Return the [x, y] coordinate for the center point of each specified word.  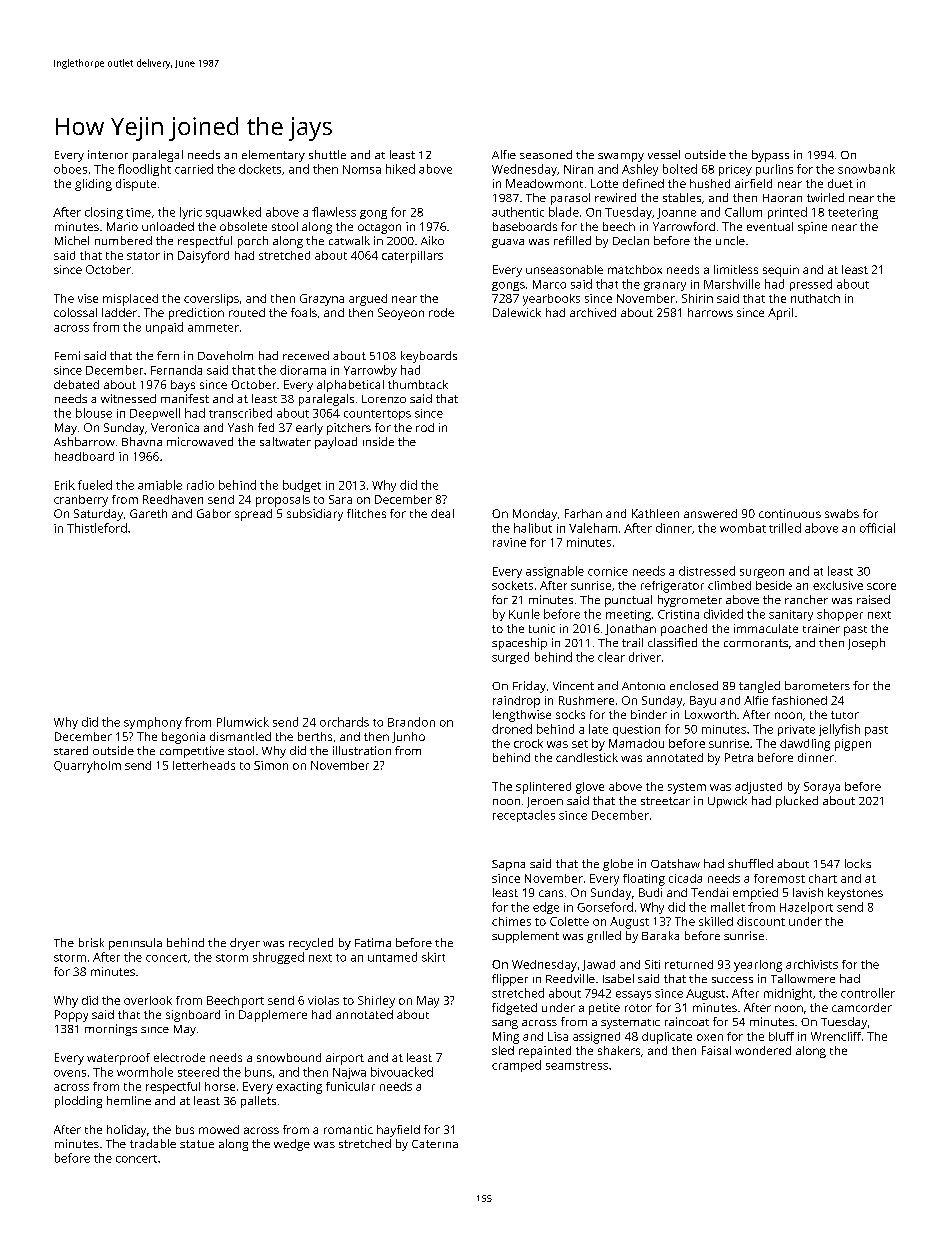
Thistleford [97, 528]
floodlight [144, 170]
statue [197, 1144]
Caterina [435, 1144]
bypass [770, 156]
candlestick [587, 757]
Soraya [822, 788]
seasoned [546, 154]
